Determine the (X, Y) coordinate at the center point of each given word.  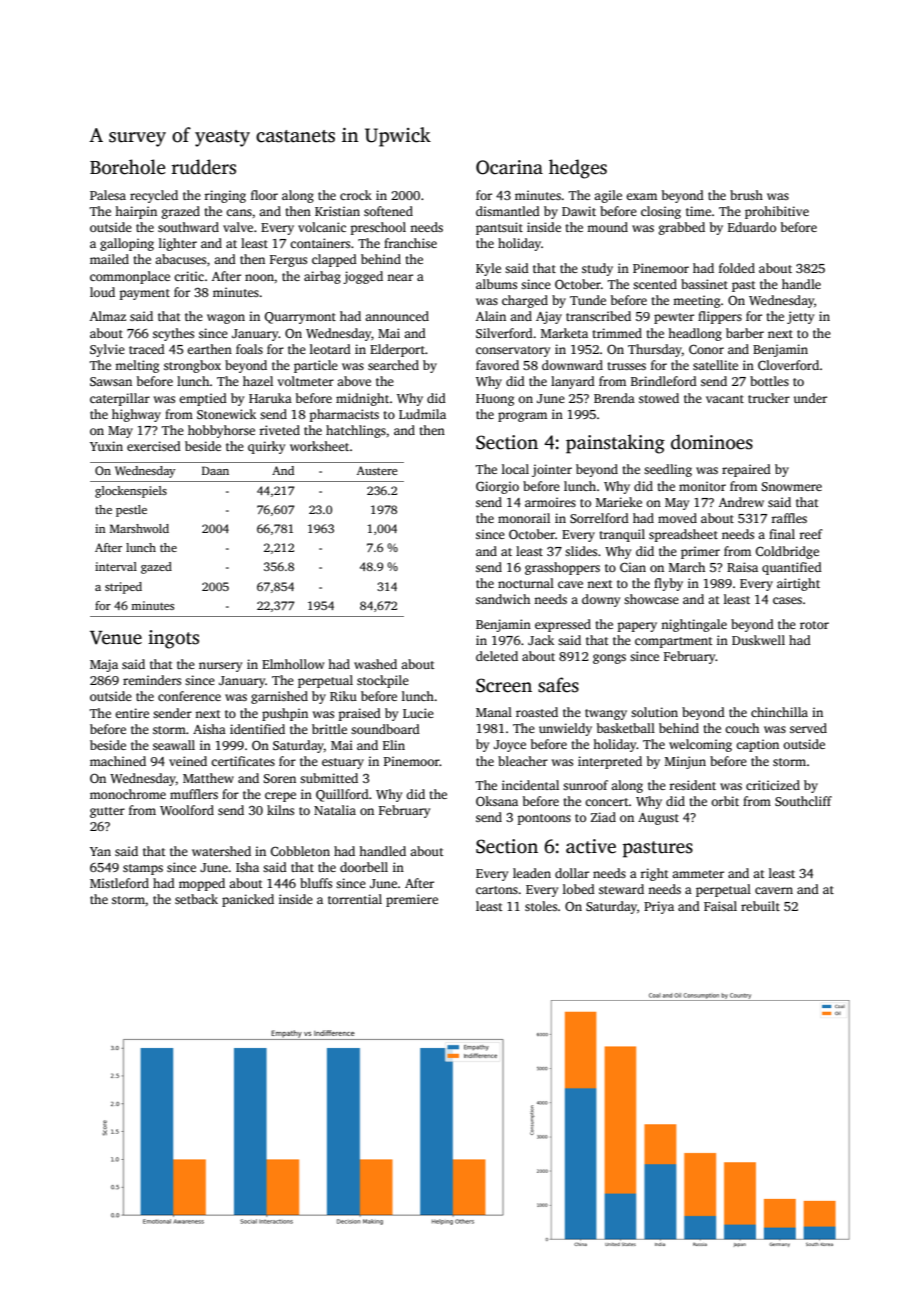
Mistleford (119, 883)
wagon (226, 319)
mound (607, 227)
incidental (530, 785)
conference (189, 696)
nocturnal (526, 583)
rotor (814, 625)
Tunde (588, 300)
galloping (127, 244)
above (354, 381)
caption (757, 745)
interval (116, 566)
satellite (715, 365)
